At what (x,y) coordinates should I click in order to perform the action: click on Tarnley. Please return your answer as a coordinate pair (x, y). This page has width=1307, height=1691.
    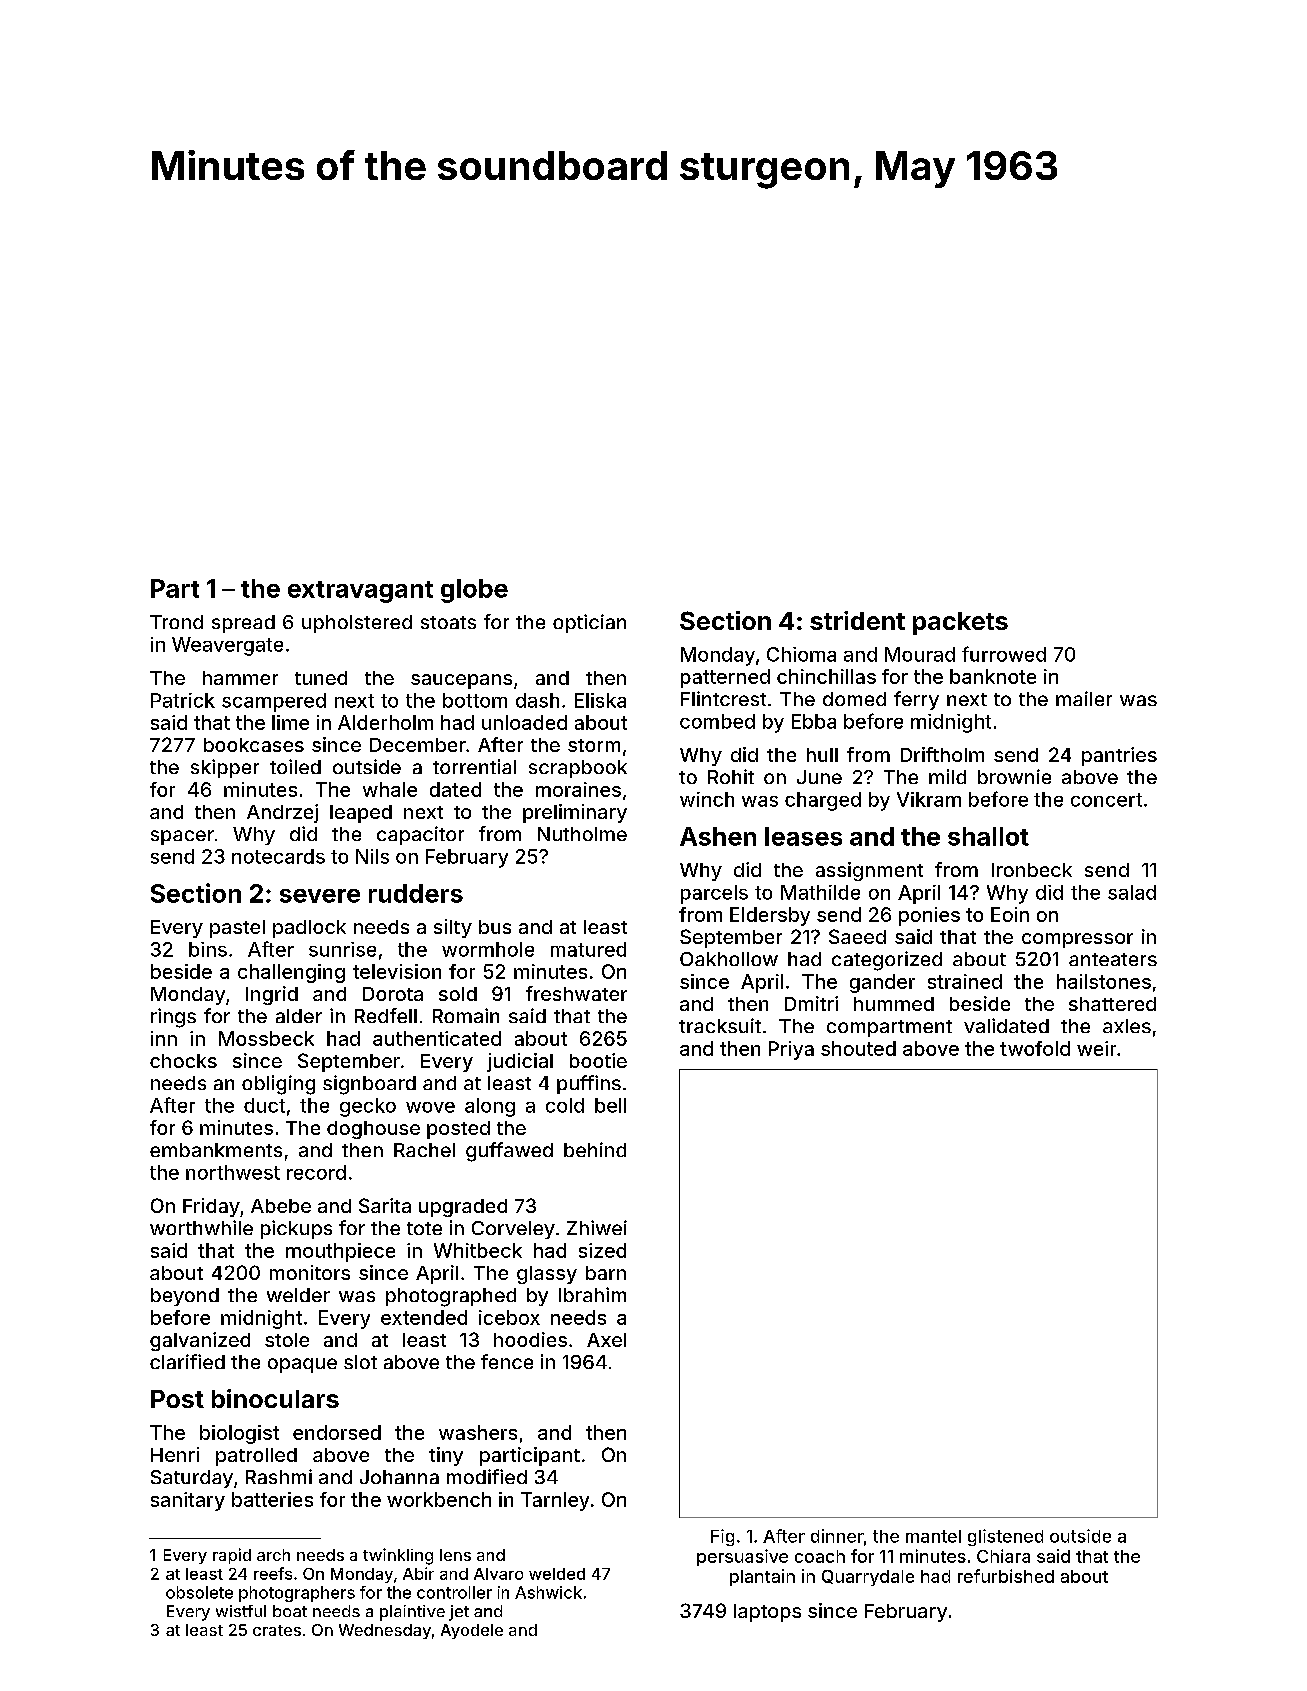
    Looking at the image, I should click on (555, 1501).
